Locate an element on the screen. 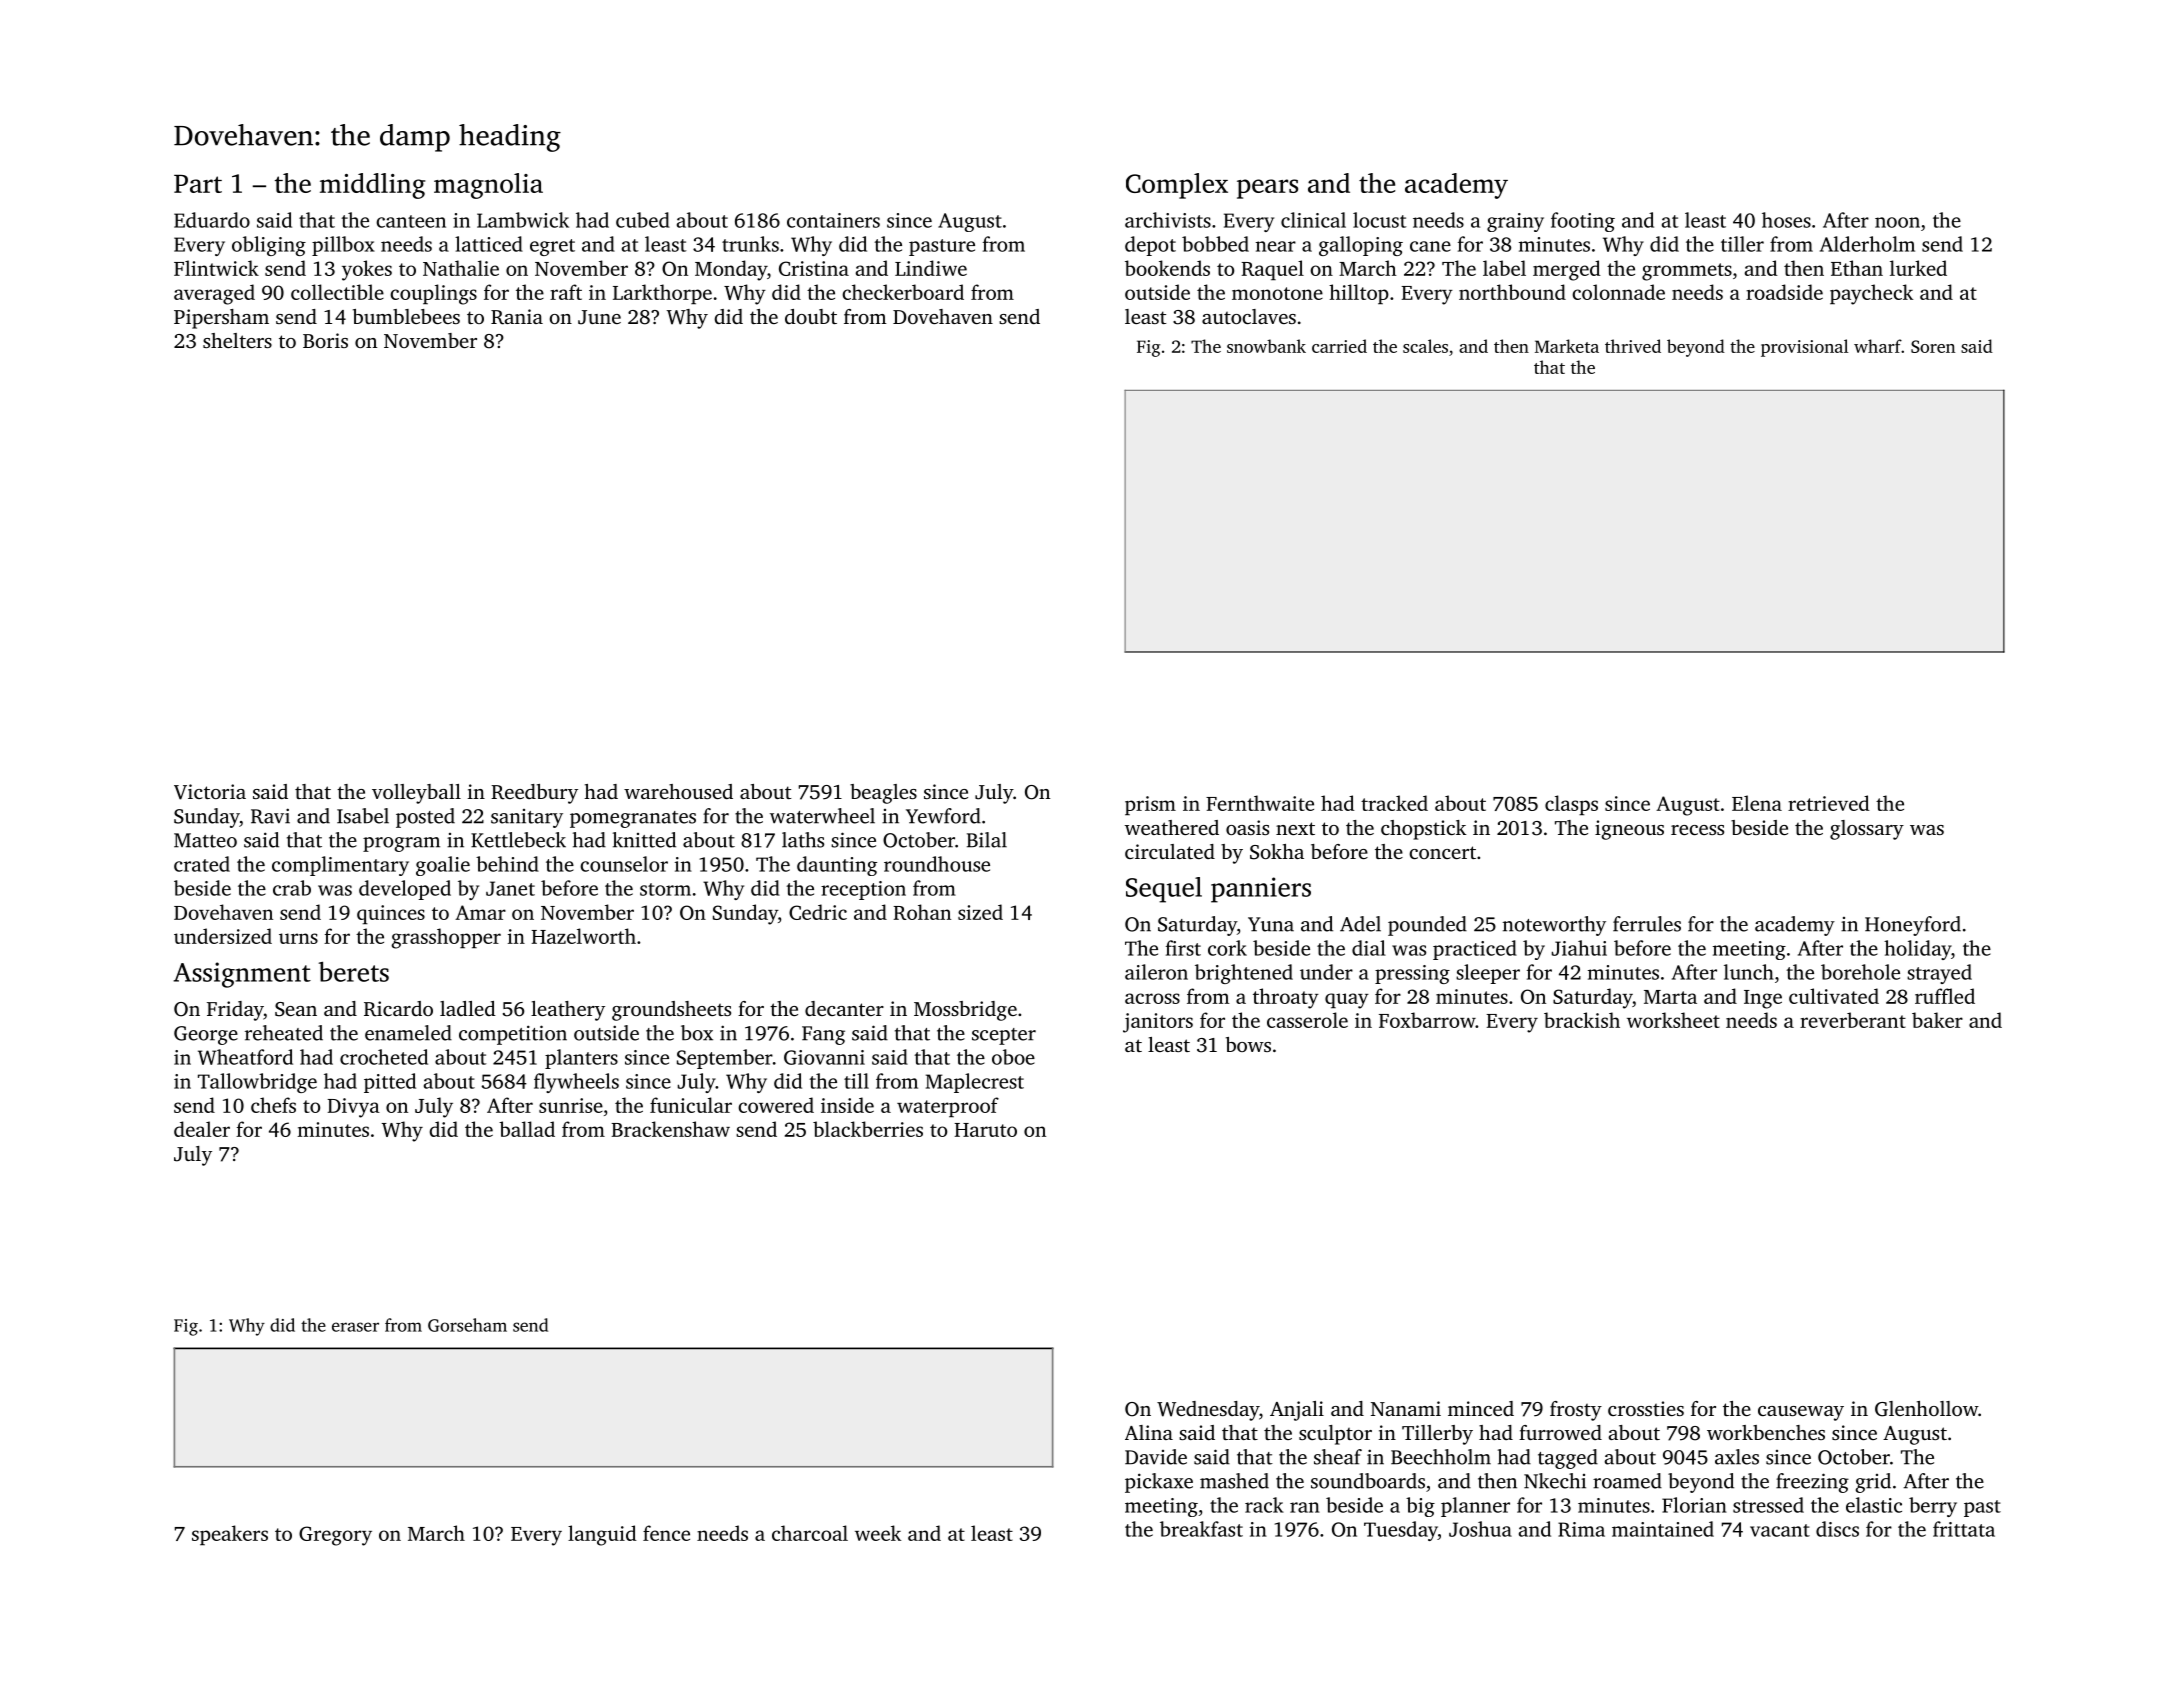 The height and width of the screenshot is (1683, 2178). archivists is located at coordinates (1168, 220).
